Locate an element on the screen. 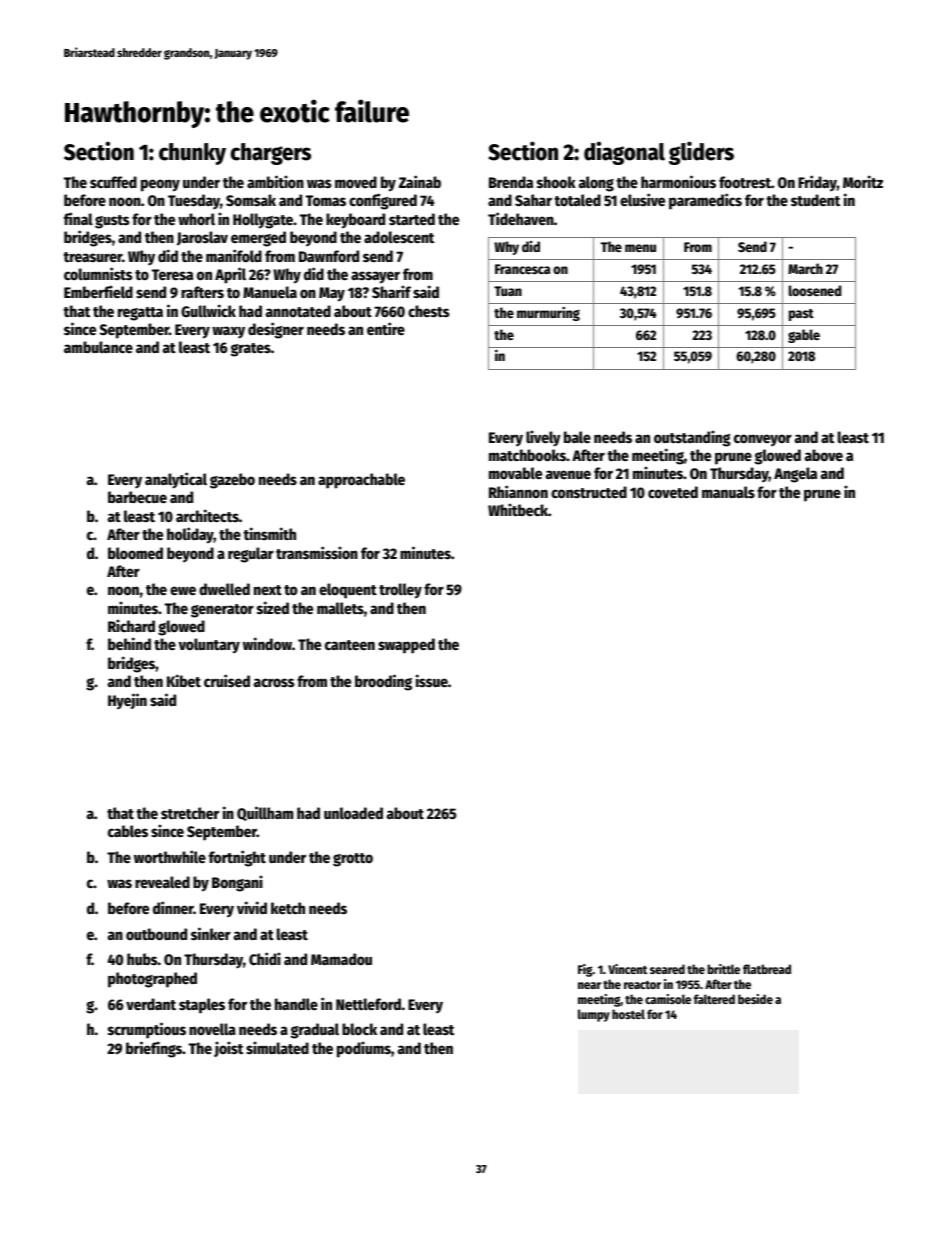 The width and height of the screenshot is (952, 1233). gliders is located at coordinates (701, 153).
